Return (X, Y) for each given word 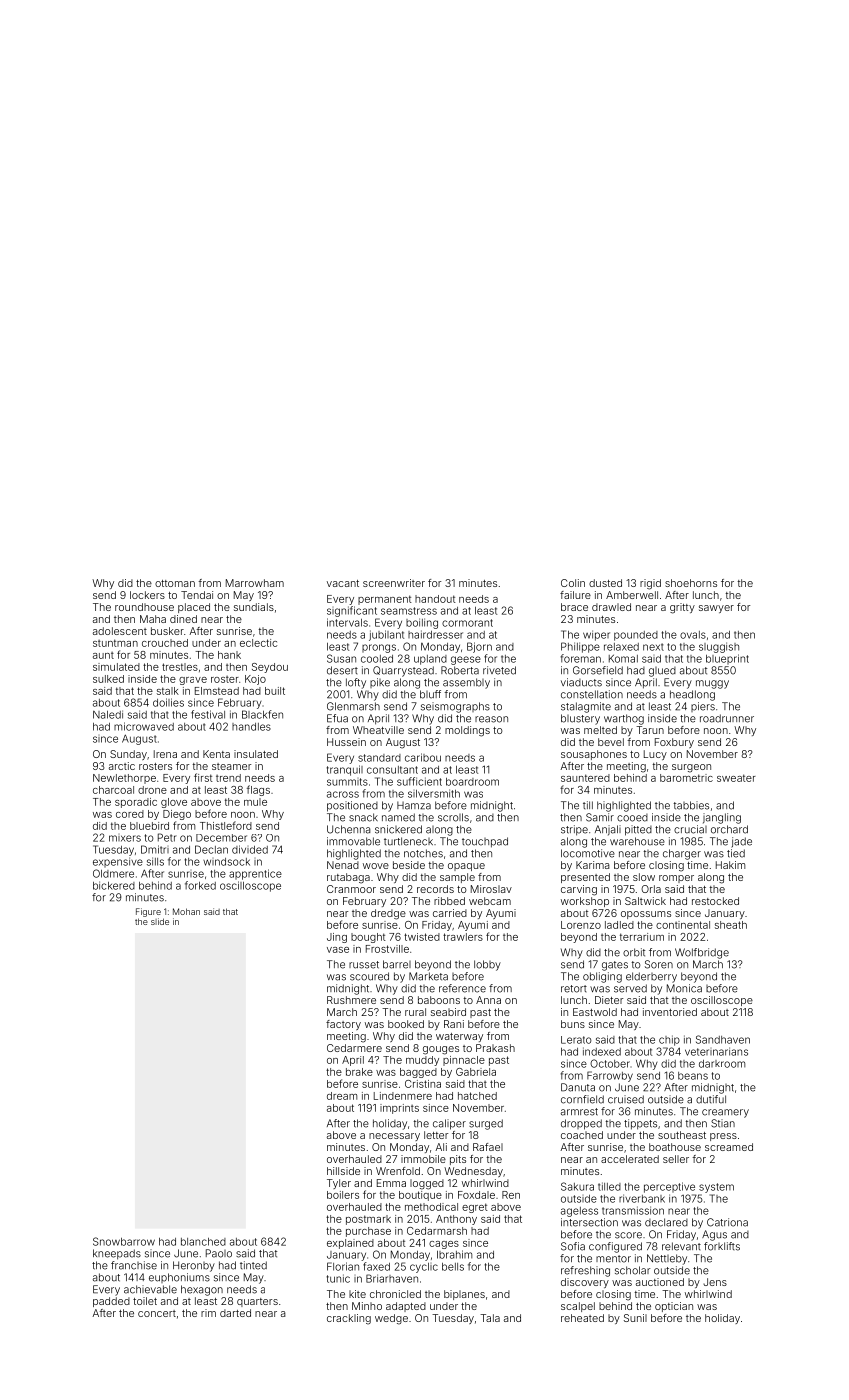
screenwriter (394, 583)
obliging (602, 977)
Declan (211, 849)
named (398, 817)
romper (676, 879)
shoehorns (691, 583)
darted (235, 1313)
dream (342, 1096)
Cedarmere (354, 1048)
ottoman (175, 583)
